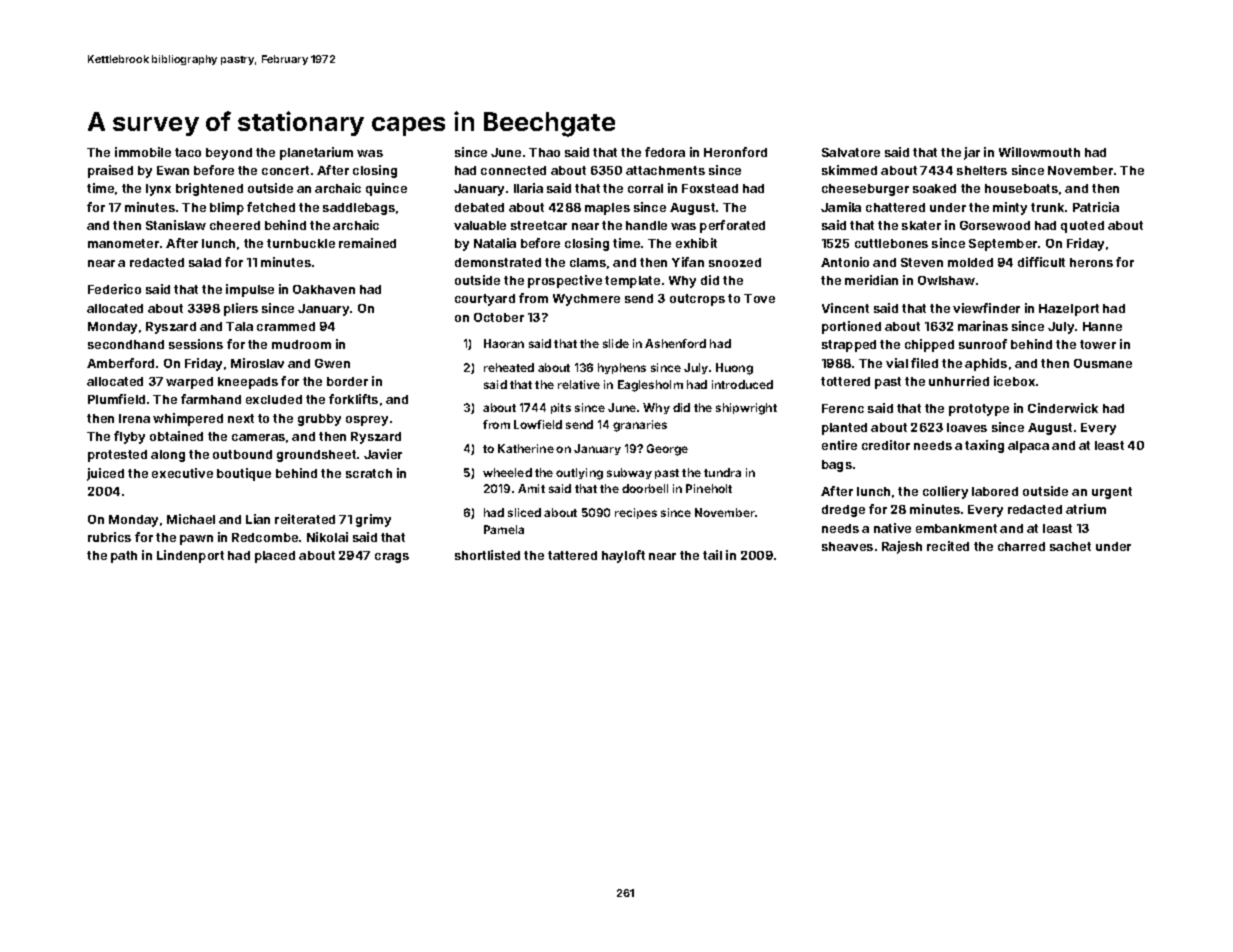  I want to click on shelters, so click(982, 170).
